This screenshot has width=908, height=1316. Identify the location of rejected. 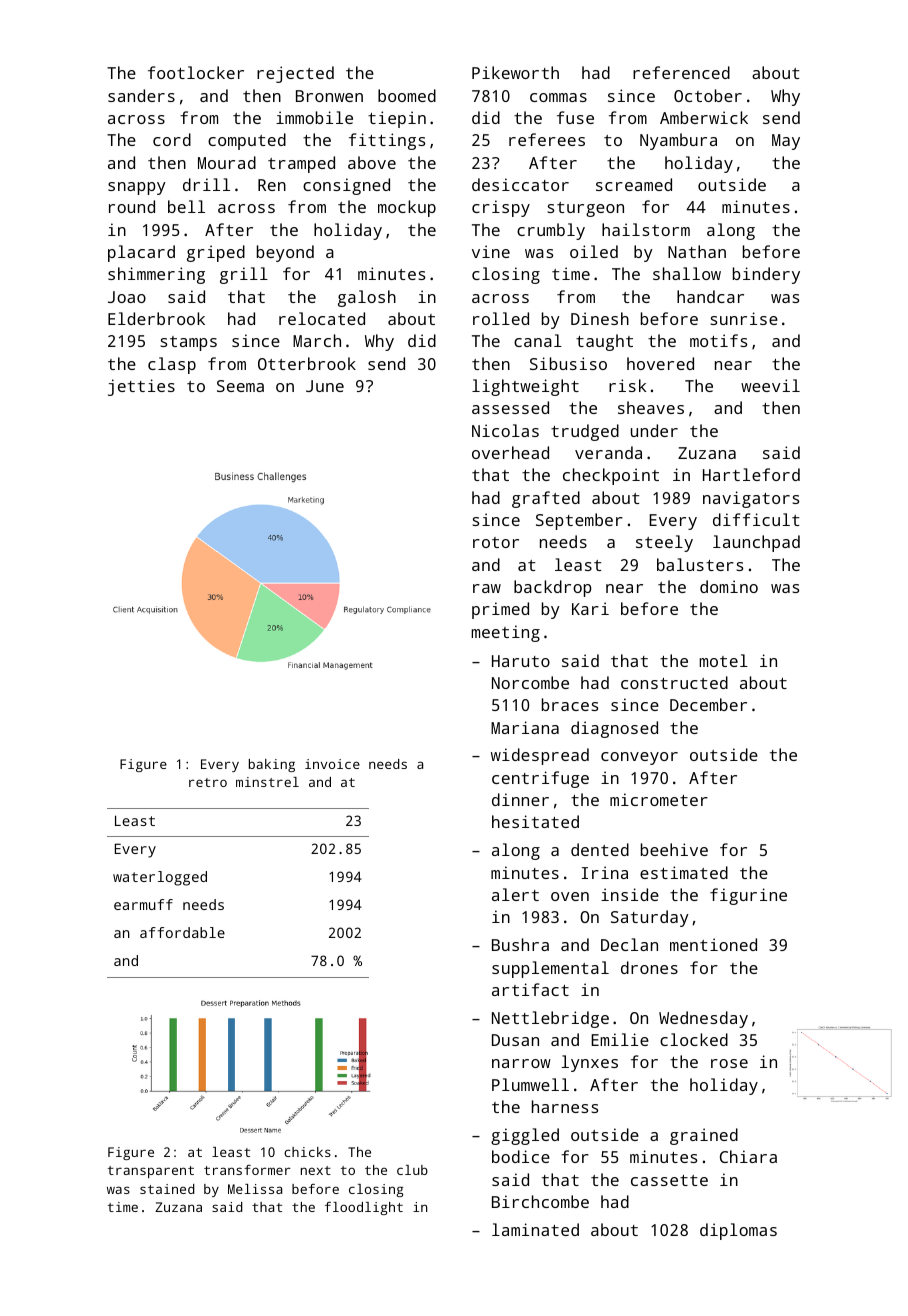
(295, 74).
